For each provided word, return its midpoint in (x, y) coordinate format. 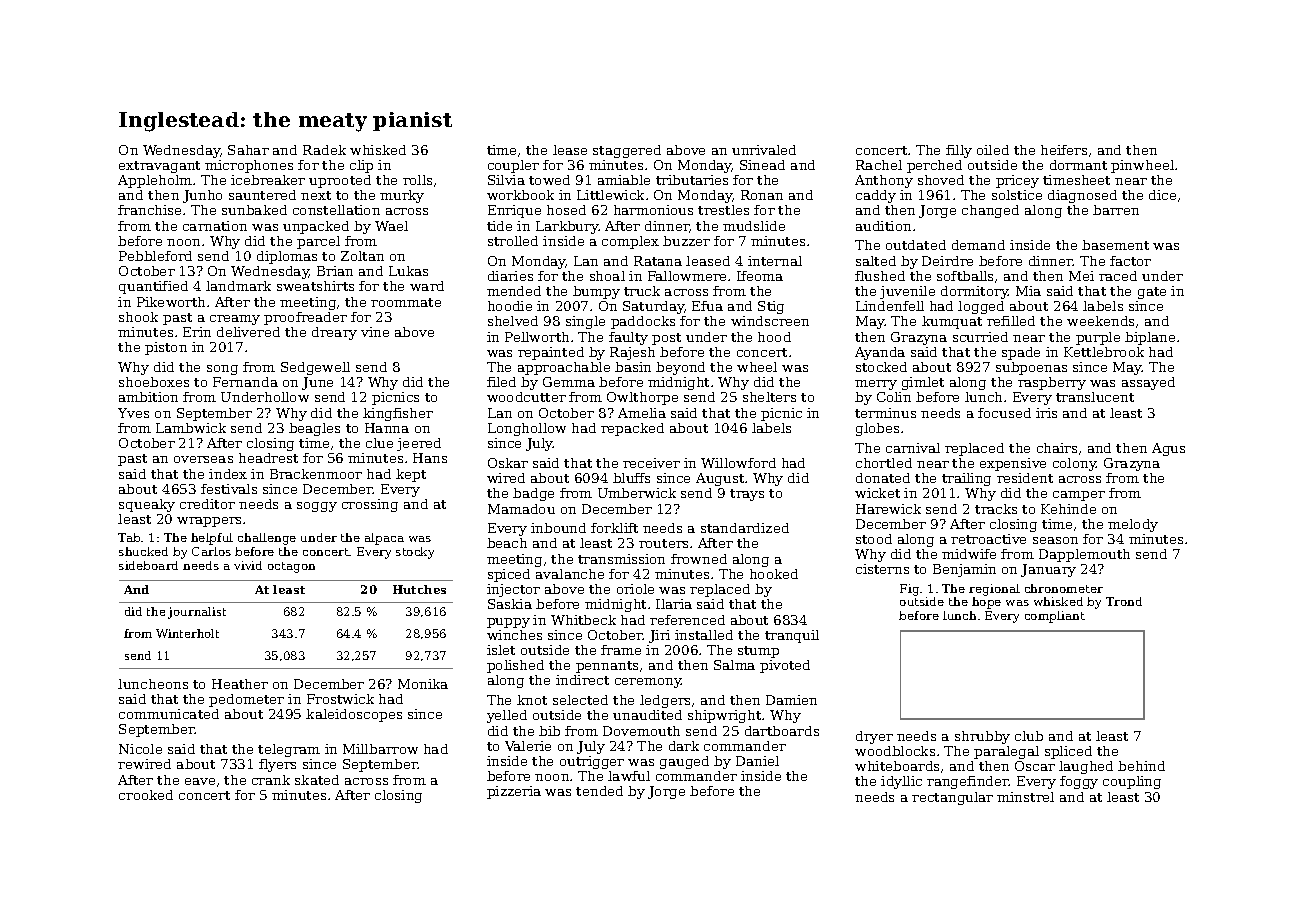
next (316, 195)
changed (990, 211)
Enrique (514, 211)
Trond (1124, 601)
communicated (169, 714)
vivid (248, 565)
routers (663, 543)
